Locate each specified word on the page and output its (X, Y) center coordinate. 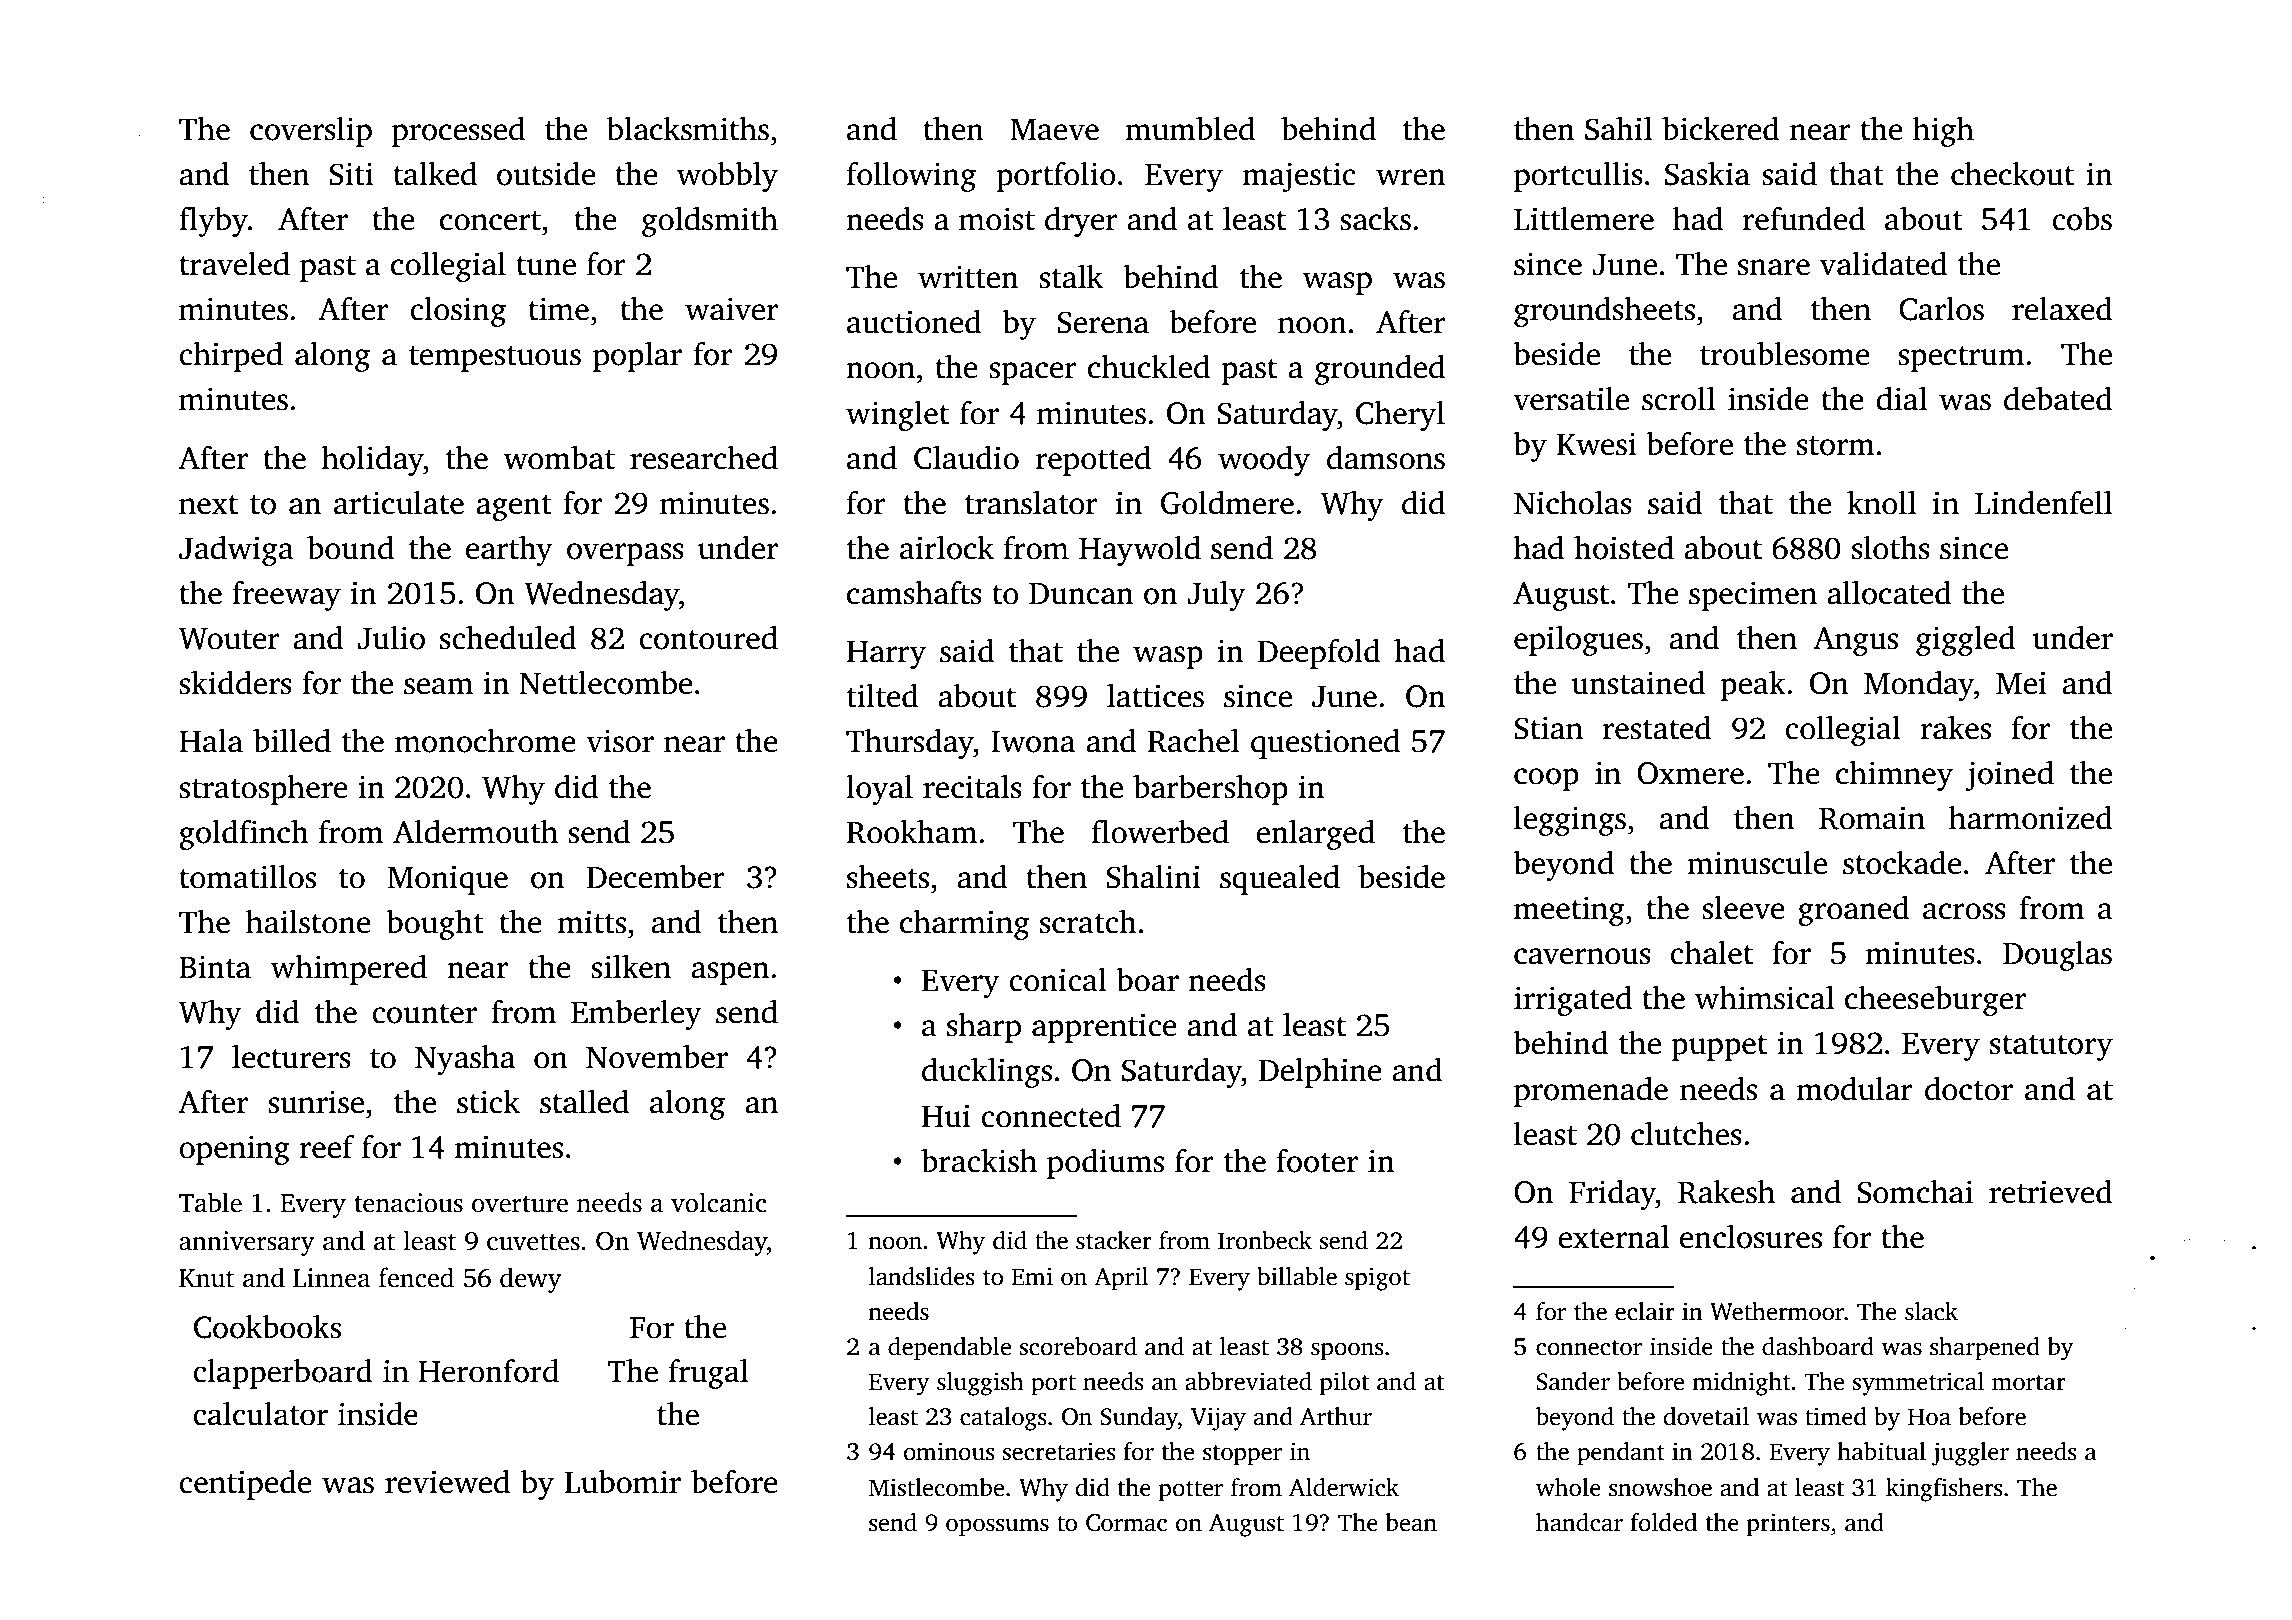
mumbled (1190, 129)
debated (2058, 399)
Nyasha (465, 1060)
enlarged (1315, 835)
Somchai (1915, 1192)
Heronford (489, 1371)
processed (458, 132)
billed (292, 741)
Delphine (1320, 1073)
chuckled (1149, 367)
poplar (637, 357)
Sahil (1618, 129)
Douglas (2057, 956)
